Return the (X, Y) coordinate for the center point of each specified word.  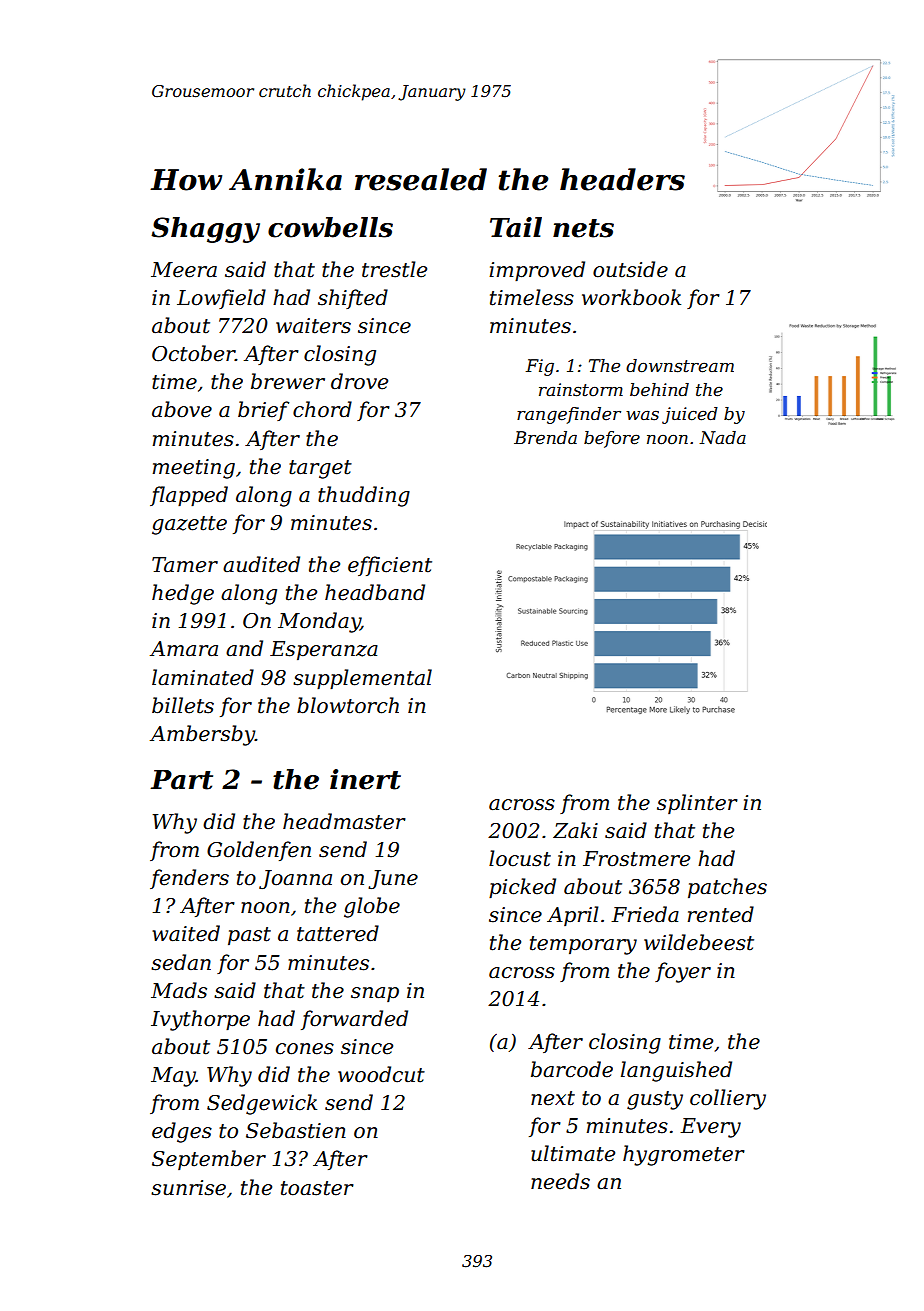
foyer (683, 972)
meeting (194, 469)
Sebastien (296, 1130)
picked (522, 888)
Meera (184, 270)
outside (630, 269)
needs (560, 1181)
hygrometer (684, 1155)
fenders (189, 879)
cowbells (330, 227)
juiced (690, 415)
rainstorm (581, 390)
